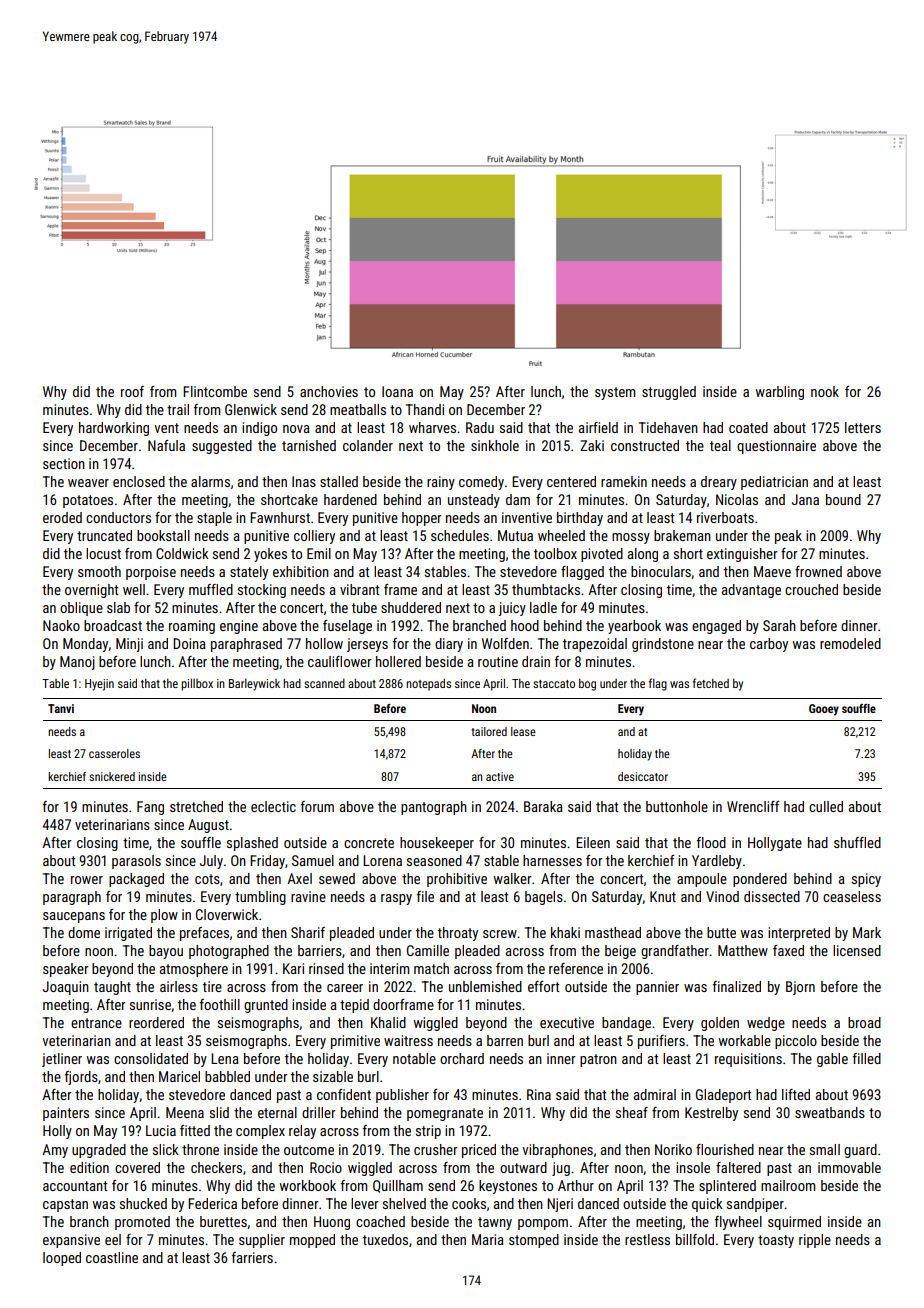  Describe the element at coordinates (358, 409) in the screenshot. I see `meatballs` at that location.
